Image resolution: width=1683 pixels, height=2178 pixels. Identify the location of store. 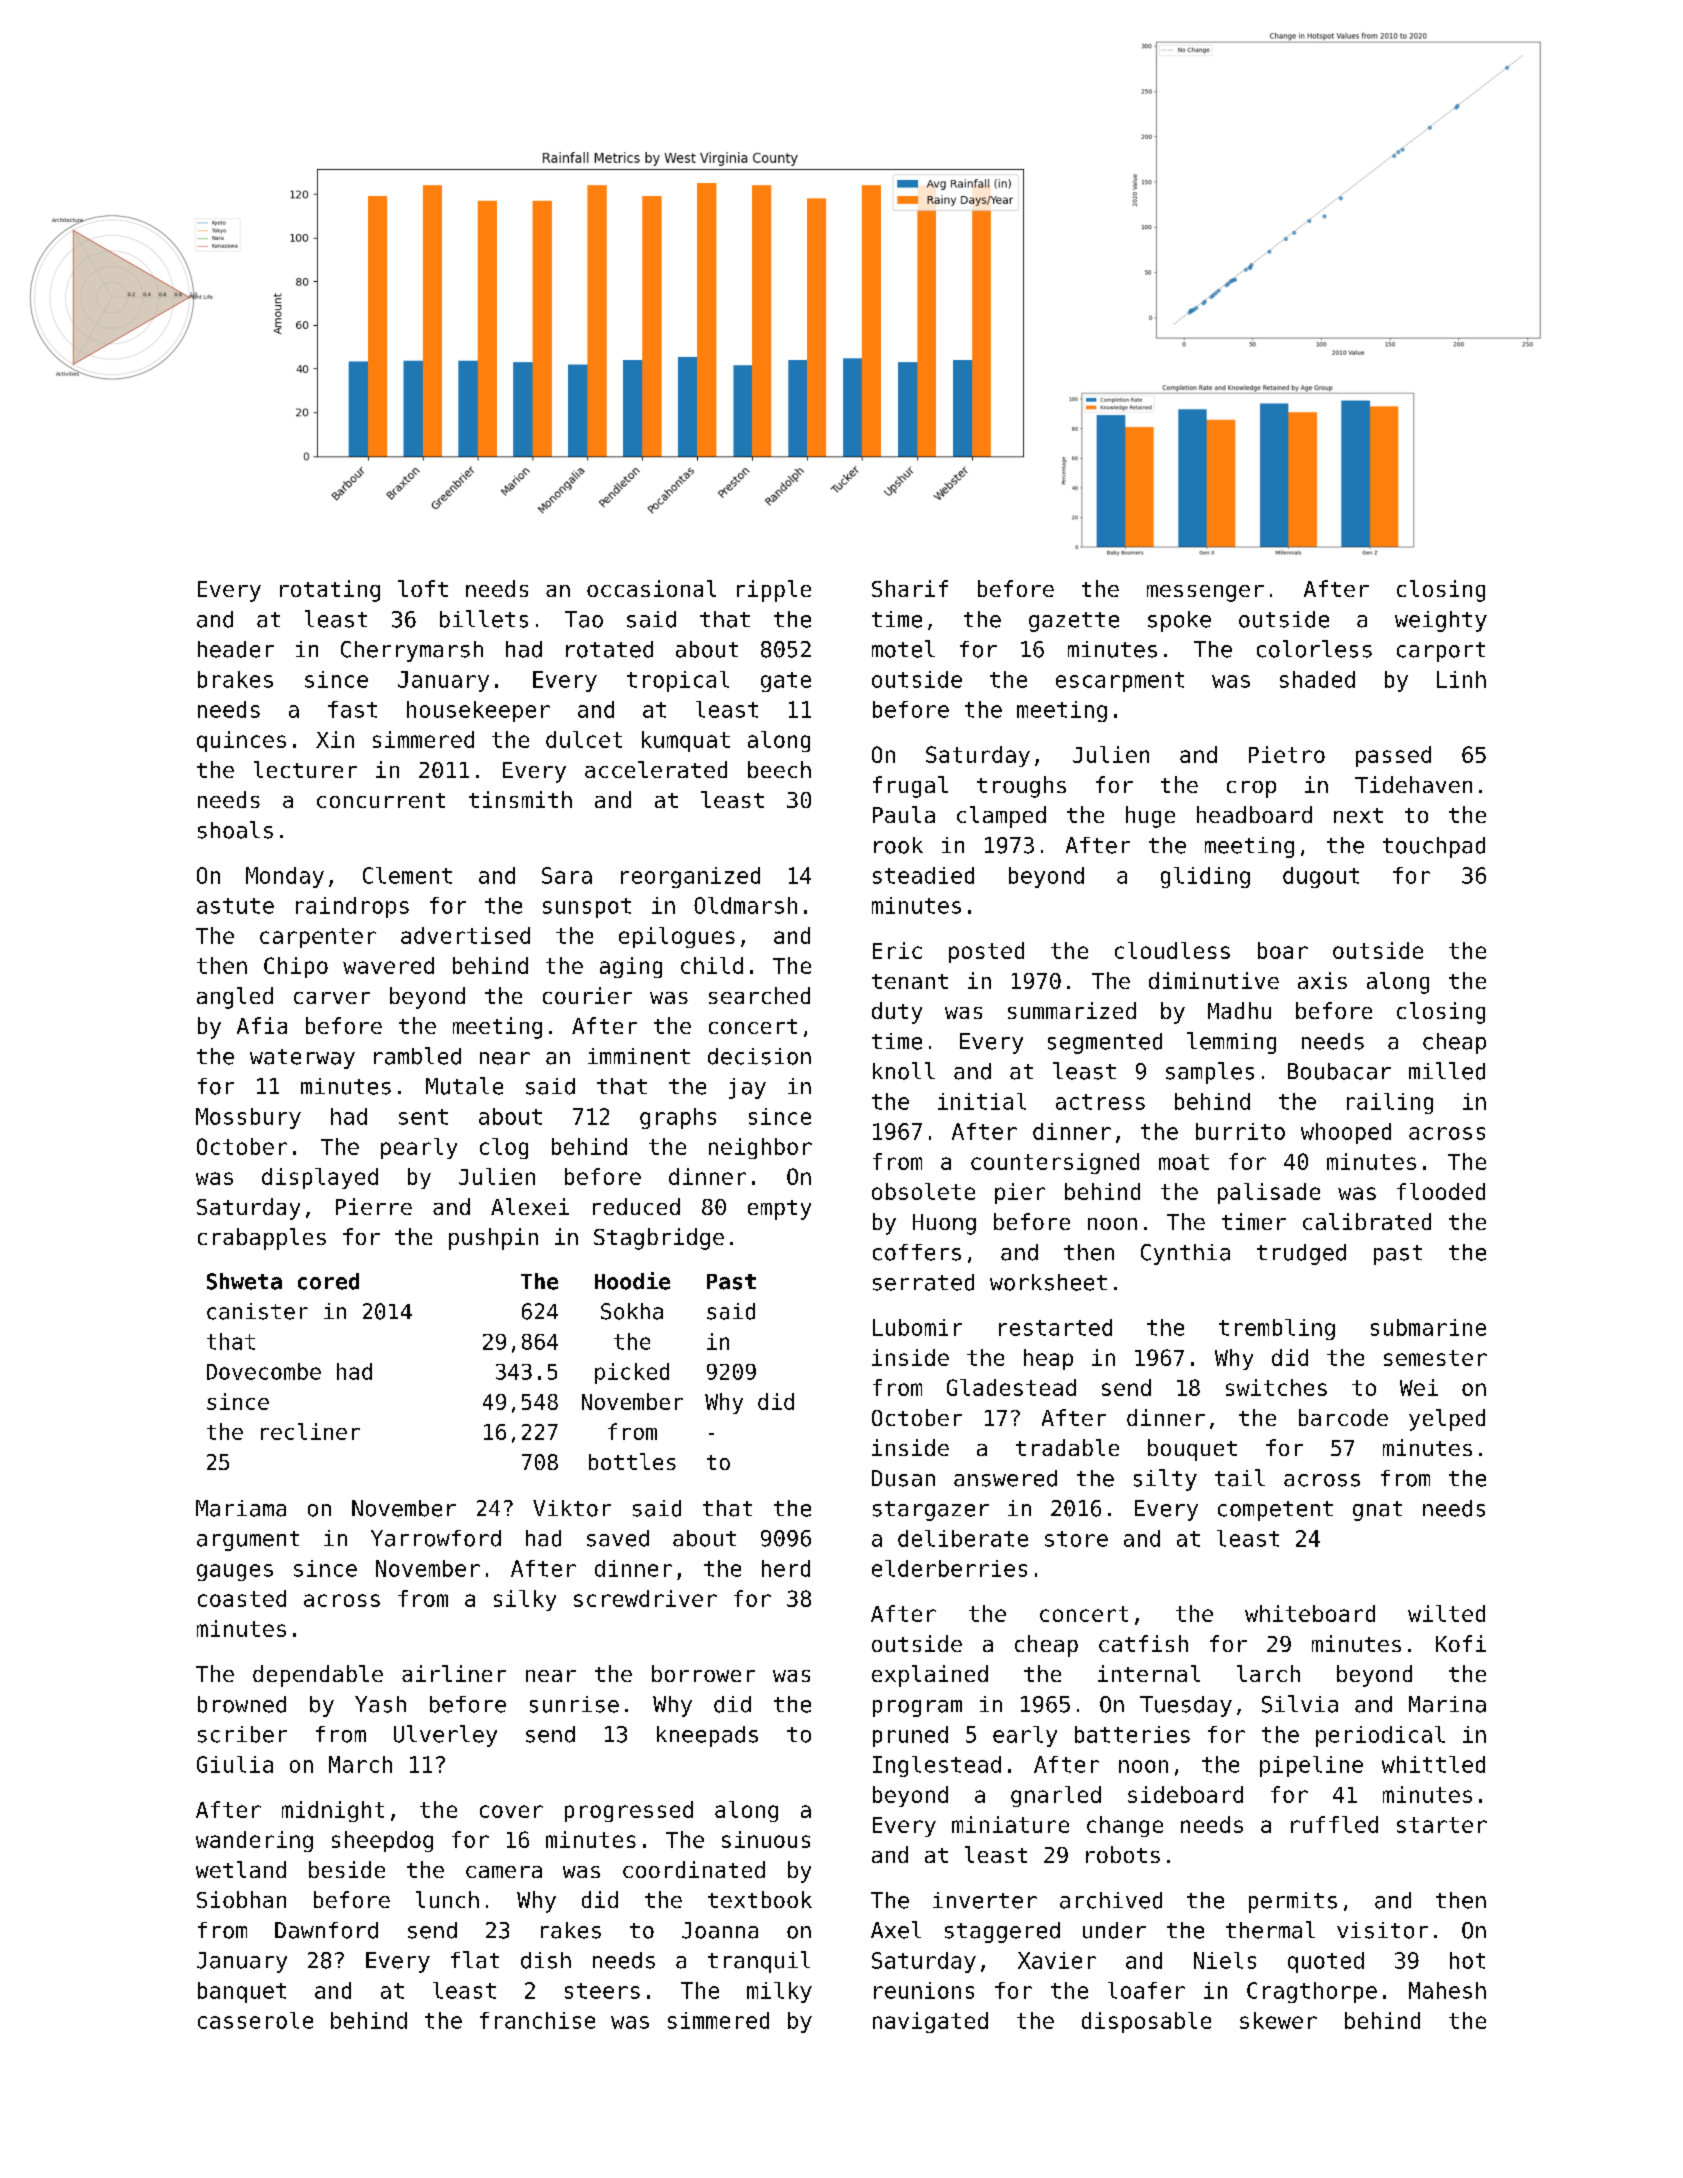
(1076, 1539).
